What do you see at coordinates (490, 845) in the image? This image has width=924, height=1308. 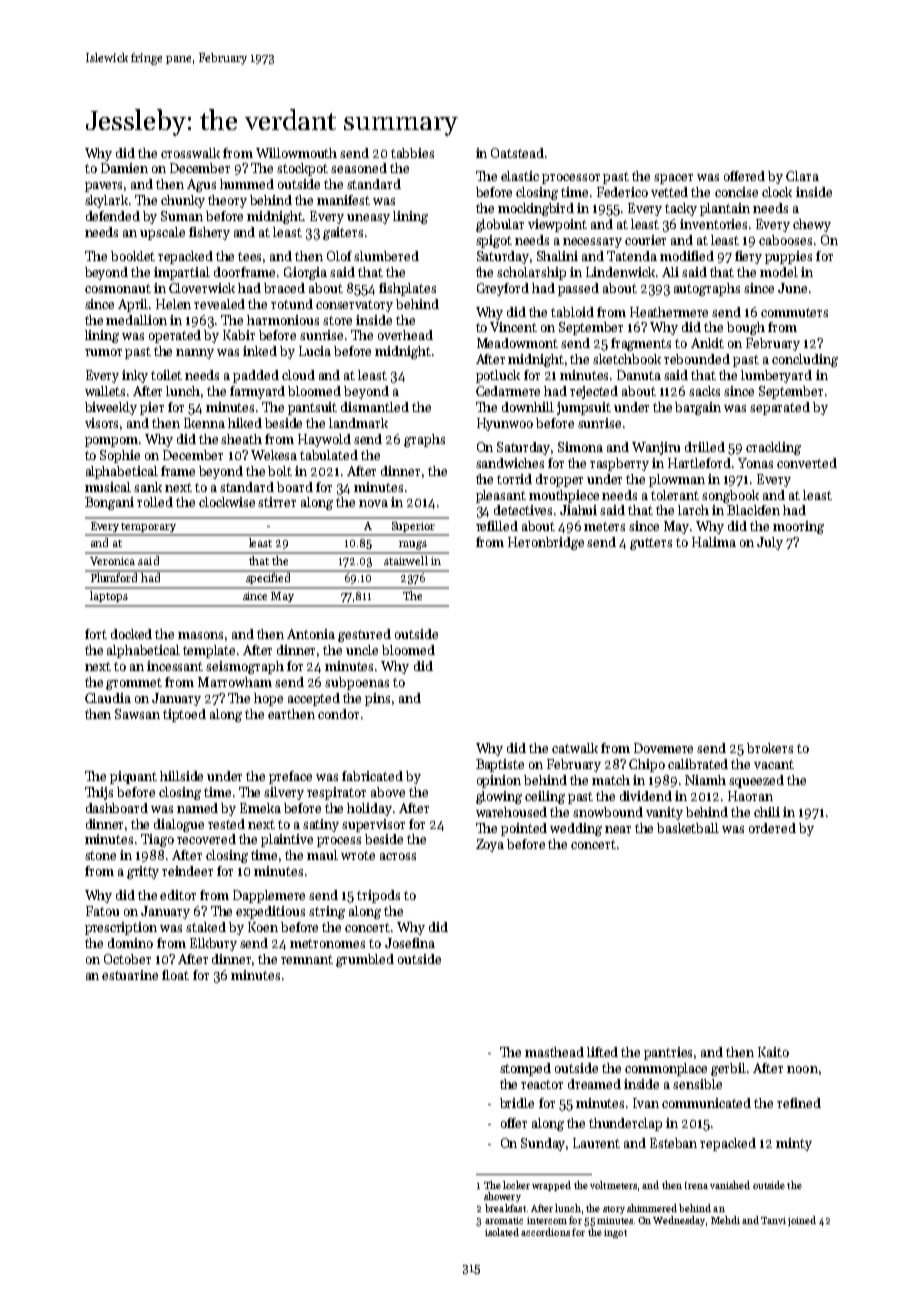 I see `Zoya` at bounding box center [490, 845].
